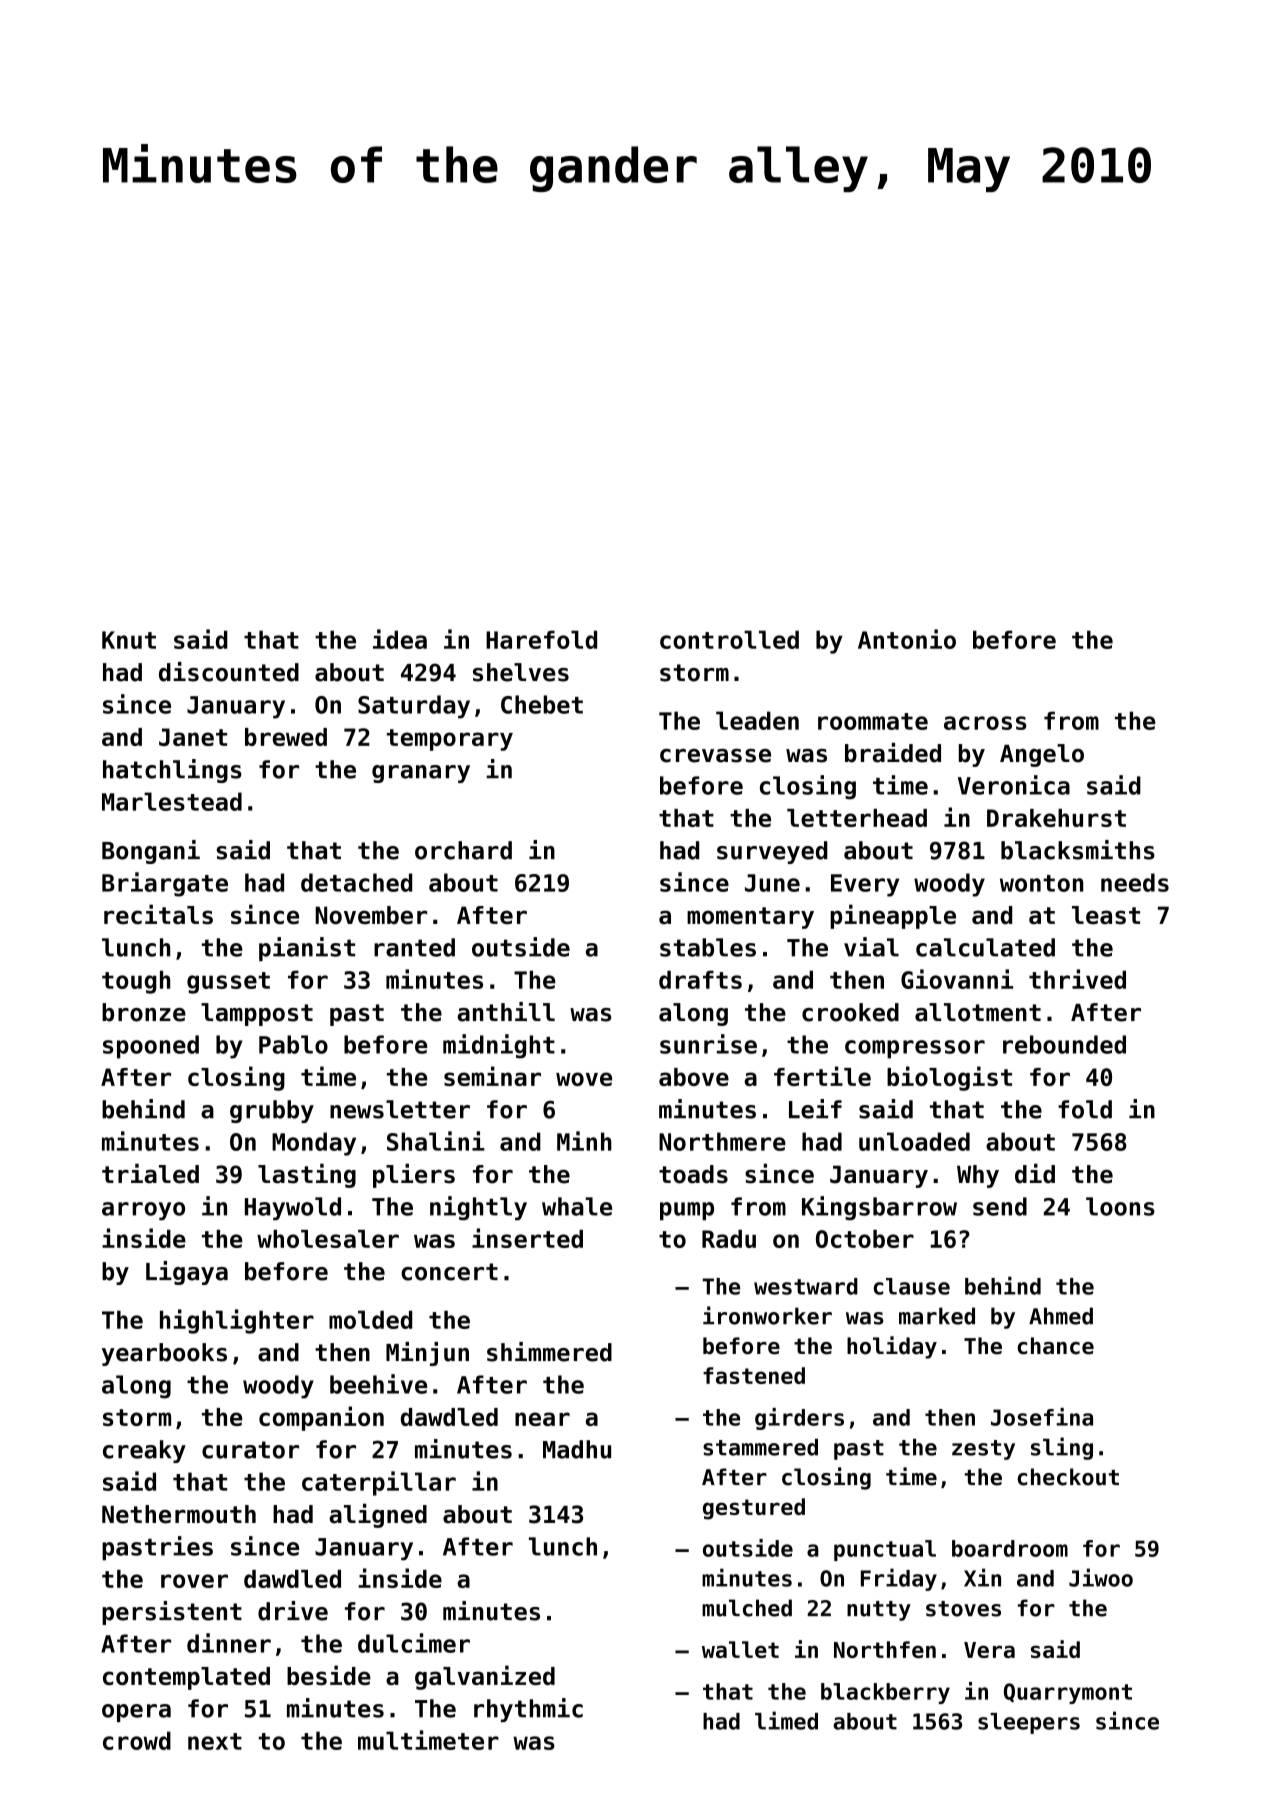  Describe the element at coordinates (356, 882) in the screenshot. I see `detached` at that location.
